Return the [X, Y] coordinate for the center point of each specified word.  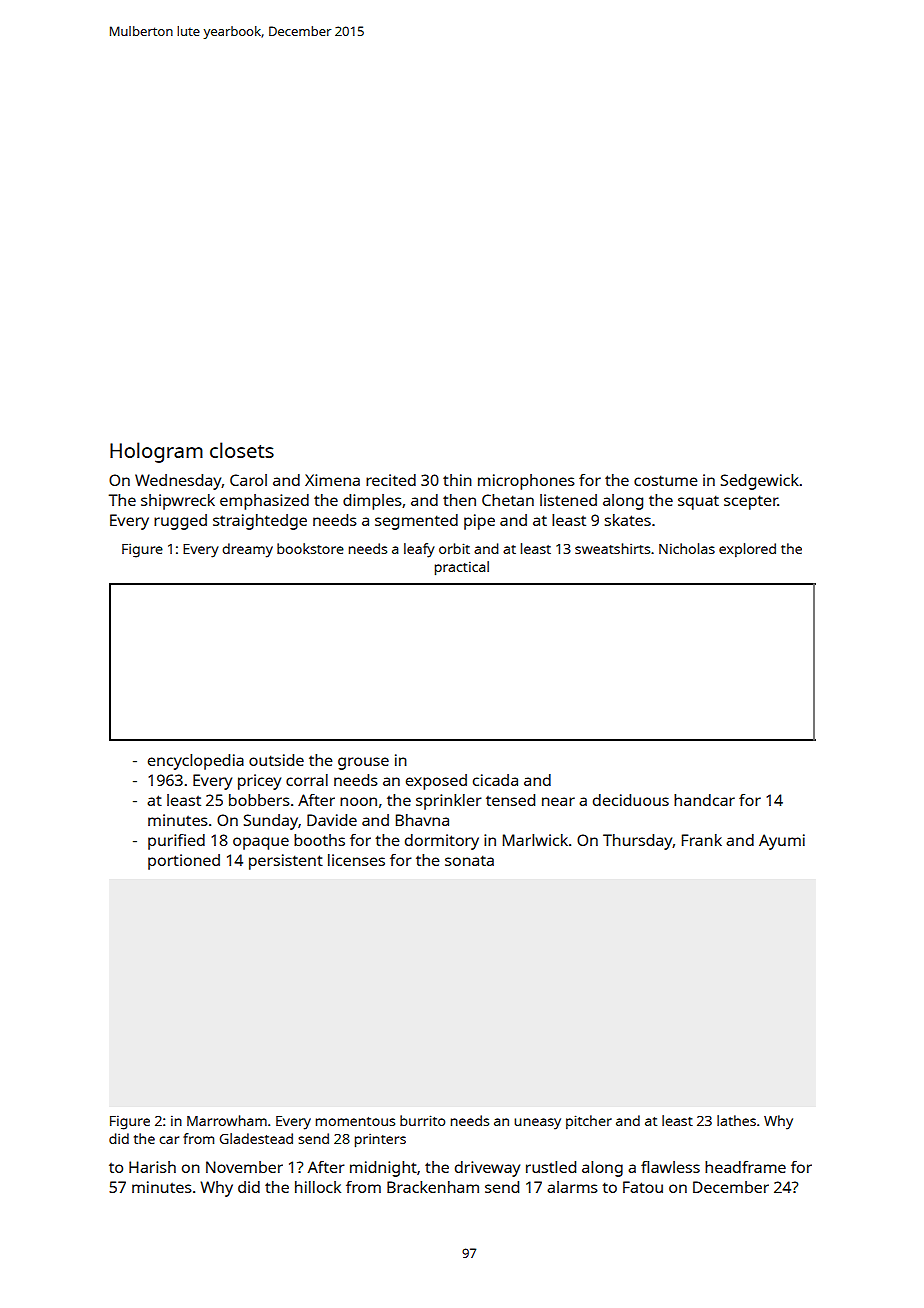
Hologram [156, 452]
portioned [184, 862]
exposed [436, 782]
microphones [526, 482]
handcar [704, 800]
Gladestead [256, 1138]
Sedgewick [760, 482]
